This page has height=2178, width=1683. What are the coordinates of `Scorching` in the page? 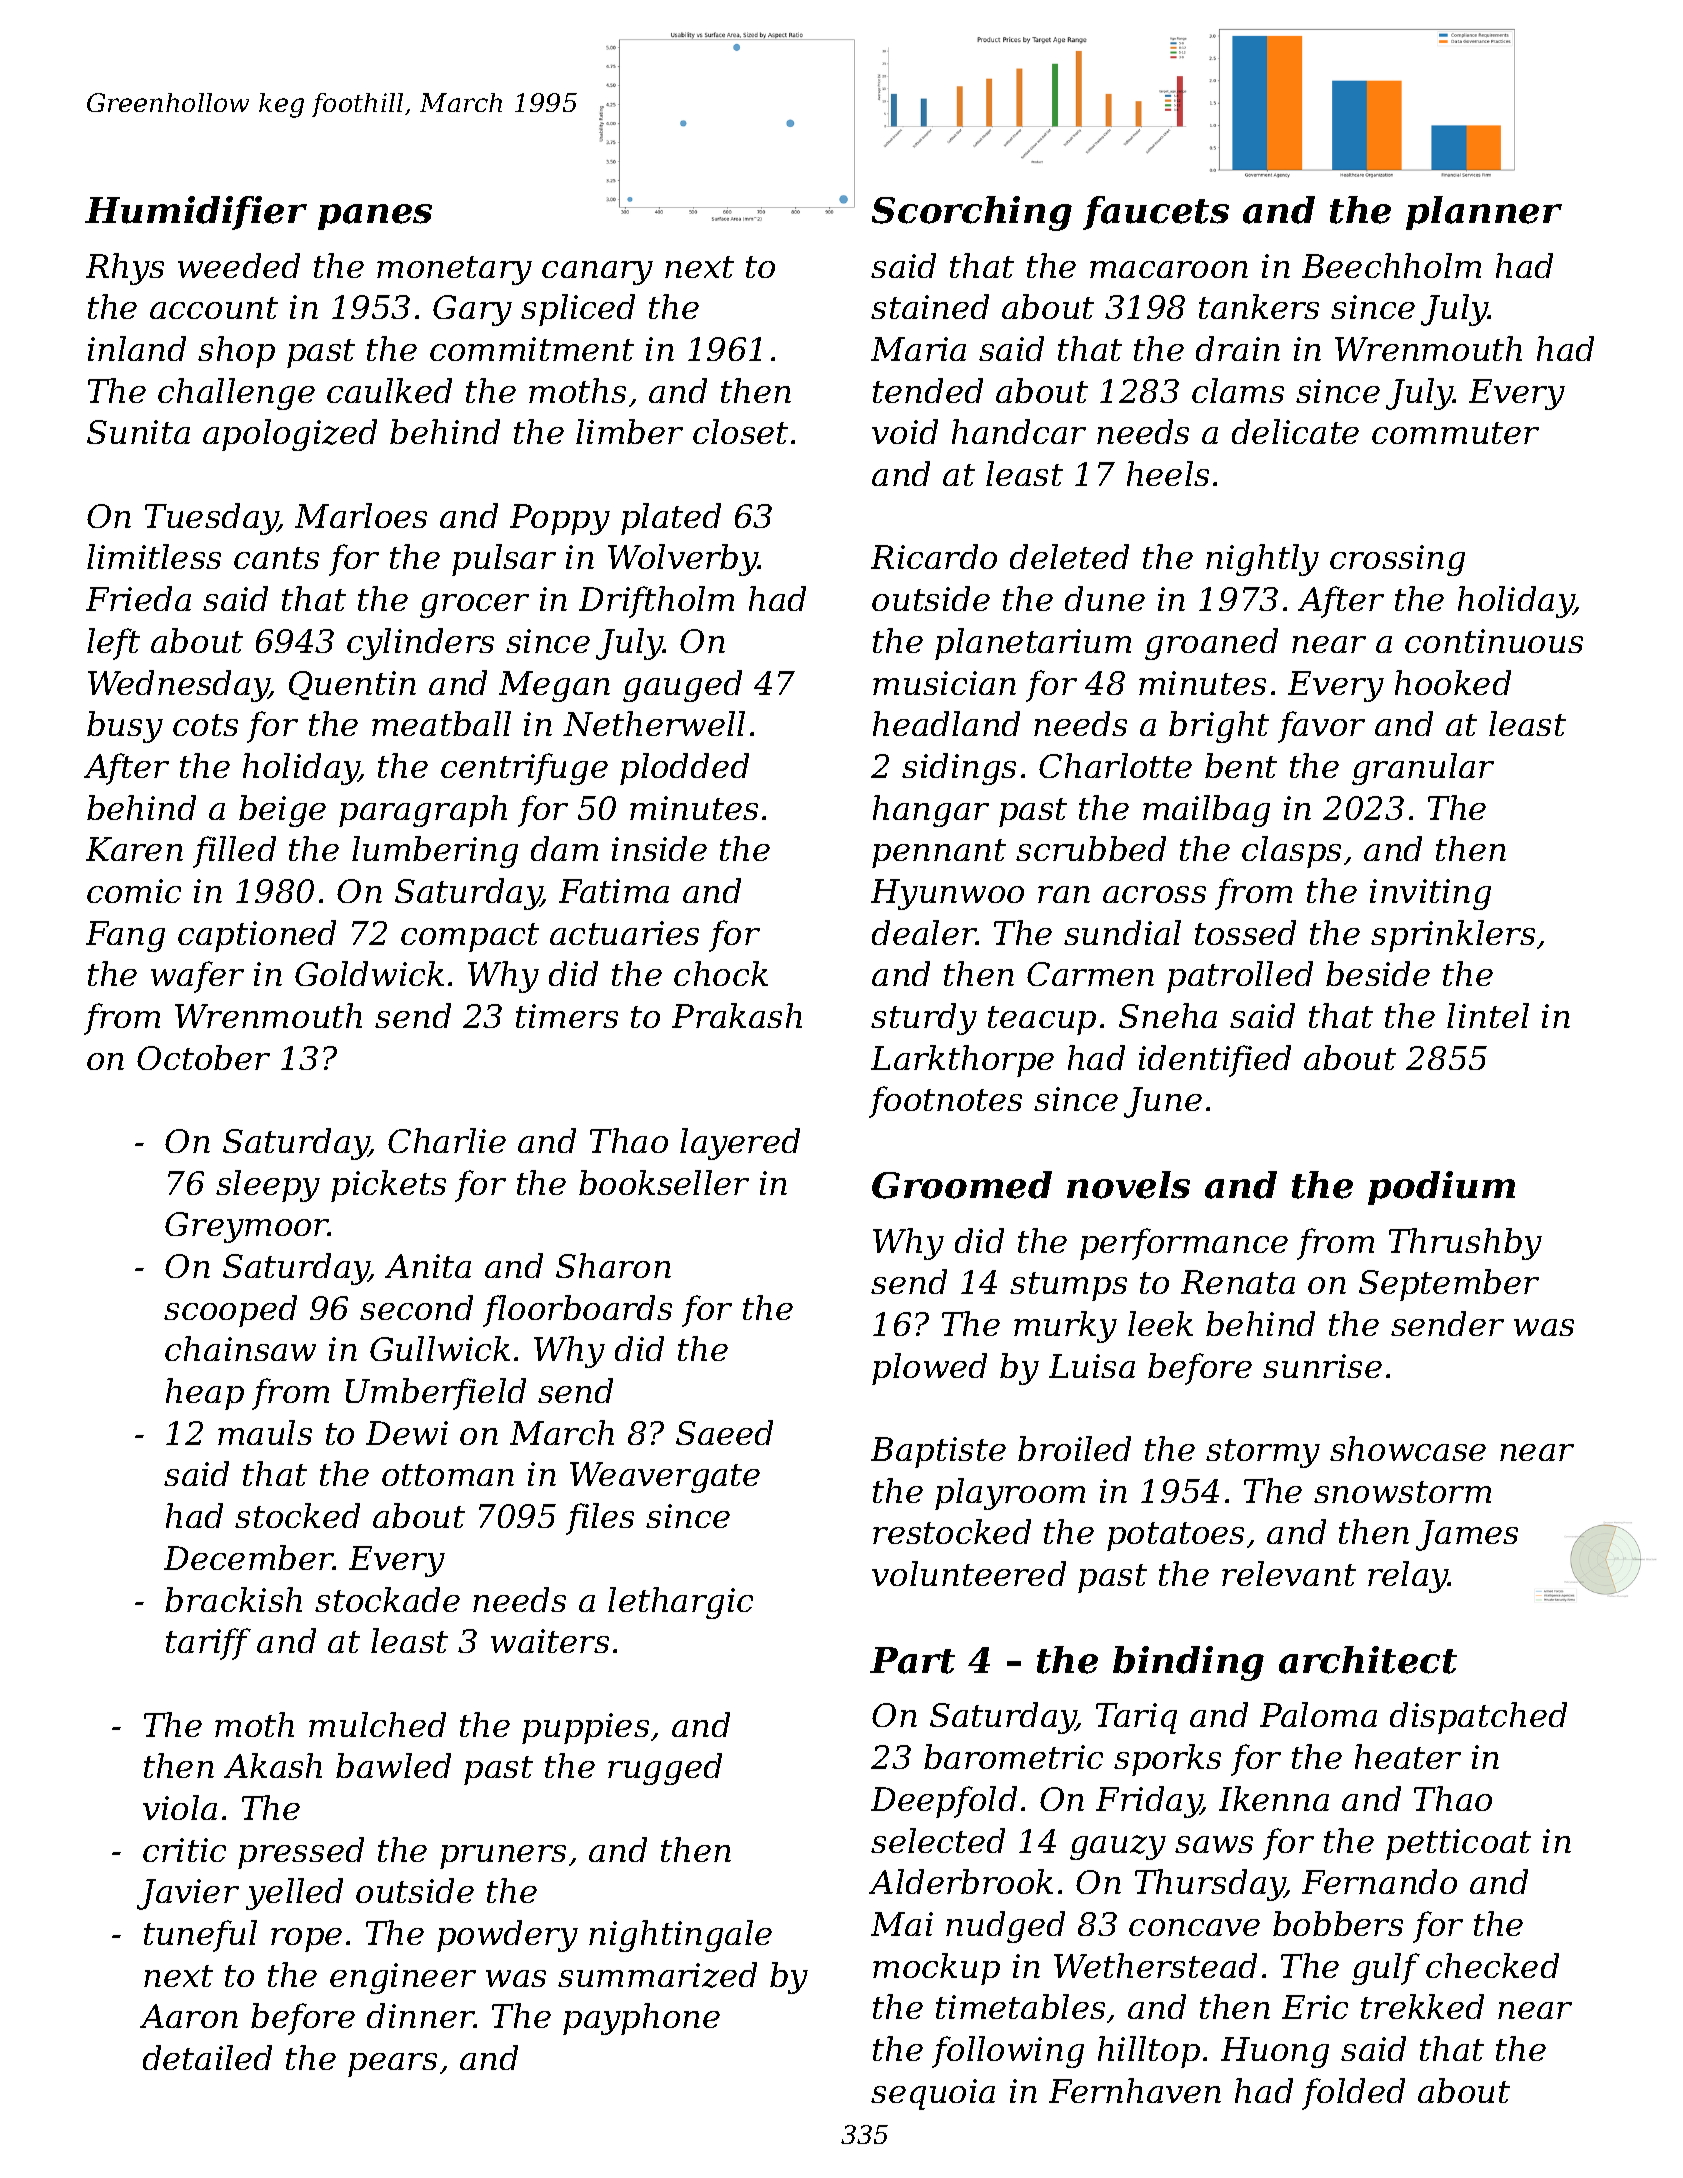 It's located at (972, 213).
